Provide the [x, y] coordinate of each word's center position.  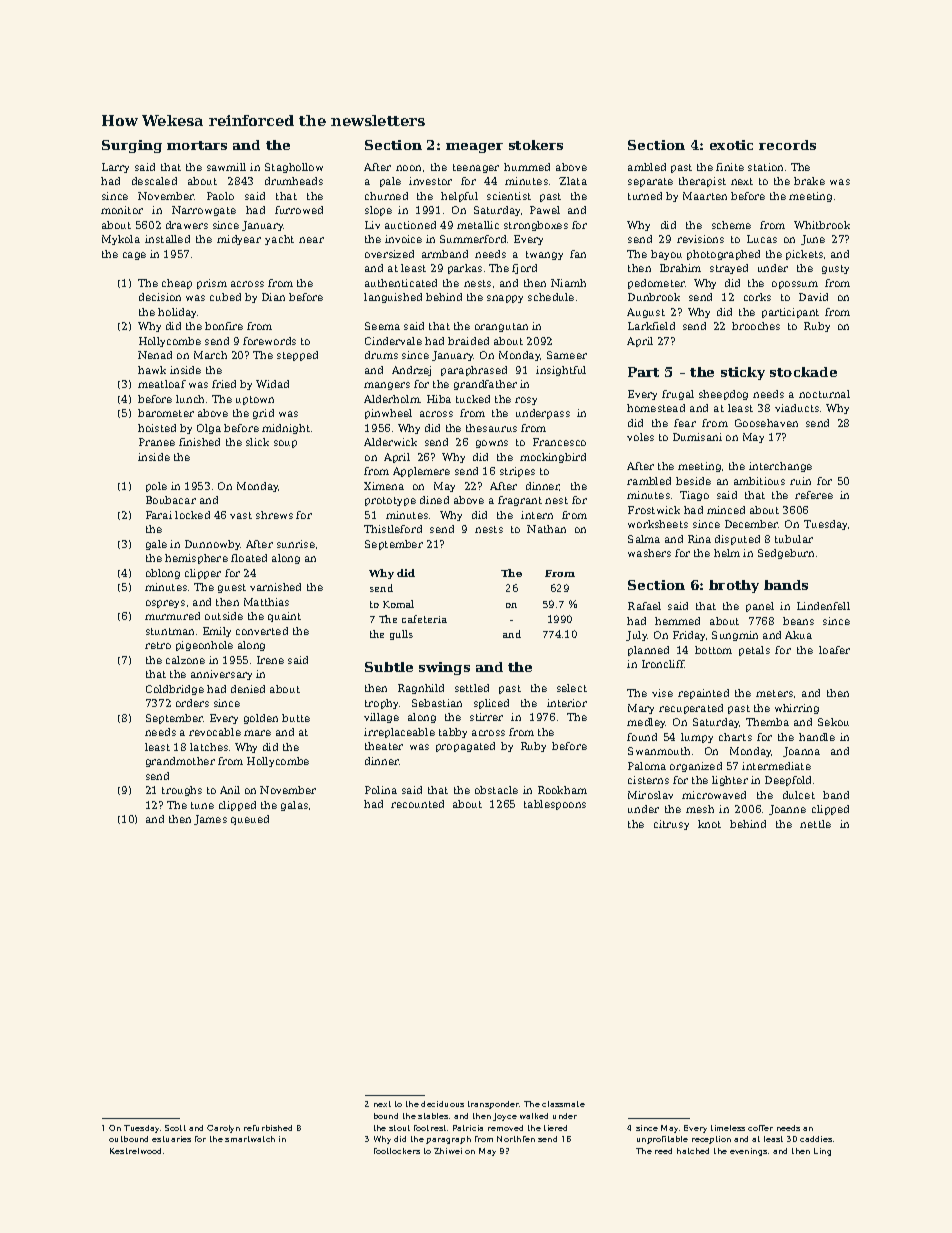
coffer [760, 1128]
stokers [536, 145]
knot [709, 824]
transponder [494, 1105]
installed [167, 239]
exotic [731, 145]
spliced [491, 704]
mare [257, 733]
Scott [175, 1128]
